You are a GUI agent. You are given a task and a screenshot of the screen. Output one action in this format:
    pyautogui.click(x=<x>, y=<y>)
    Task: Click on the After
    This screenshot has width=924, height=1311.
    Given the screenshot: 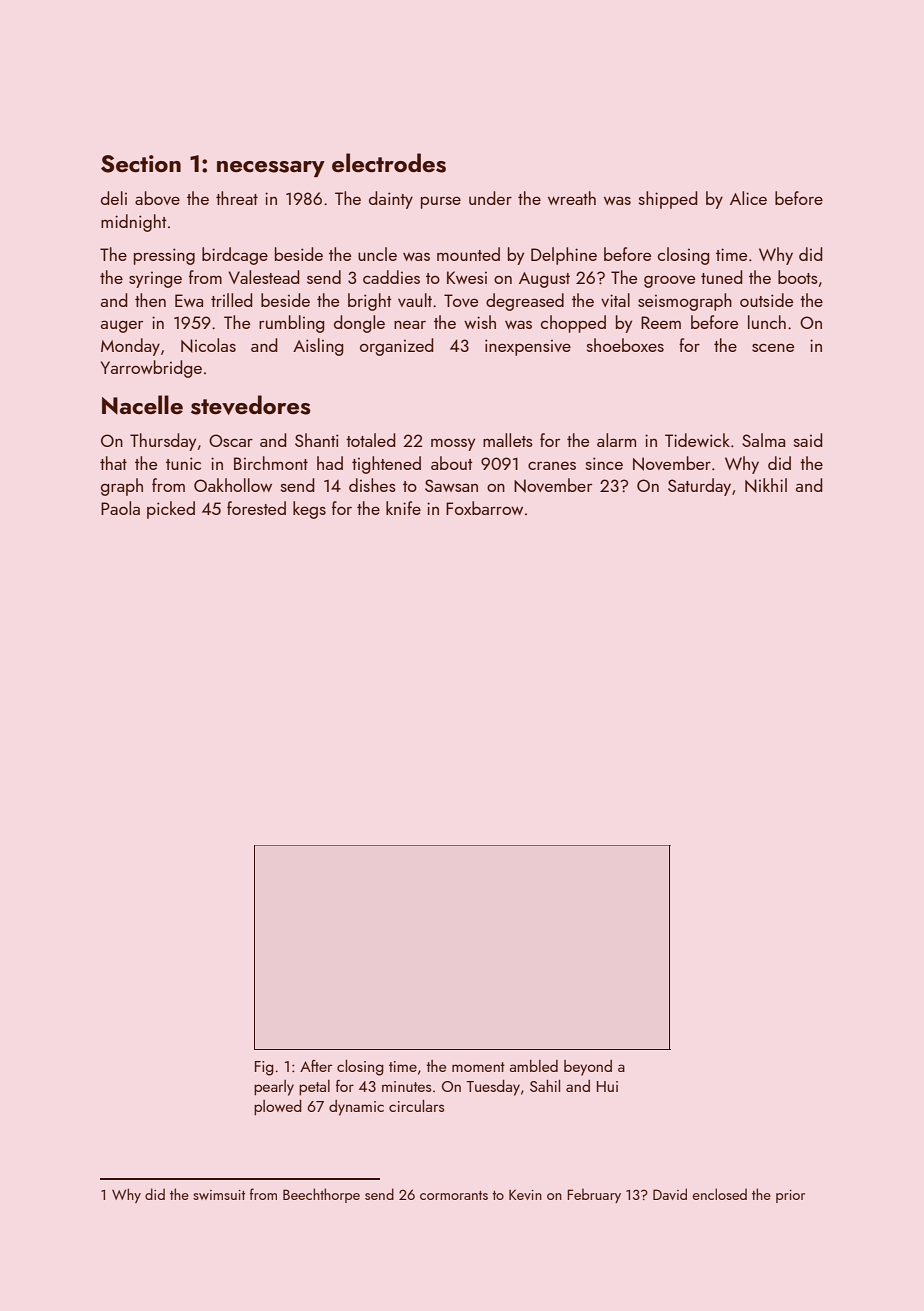 What is the action you would take?
    pyautogui.click(x=316, y=1066)
